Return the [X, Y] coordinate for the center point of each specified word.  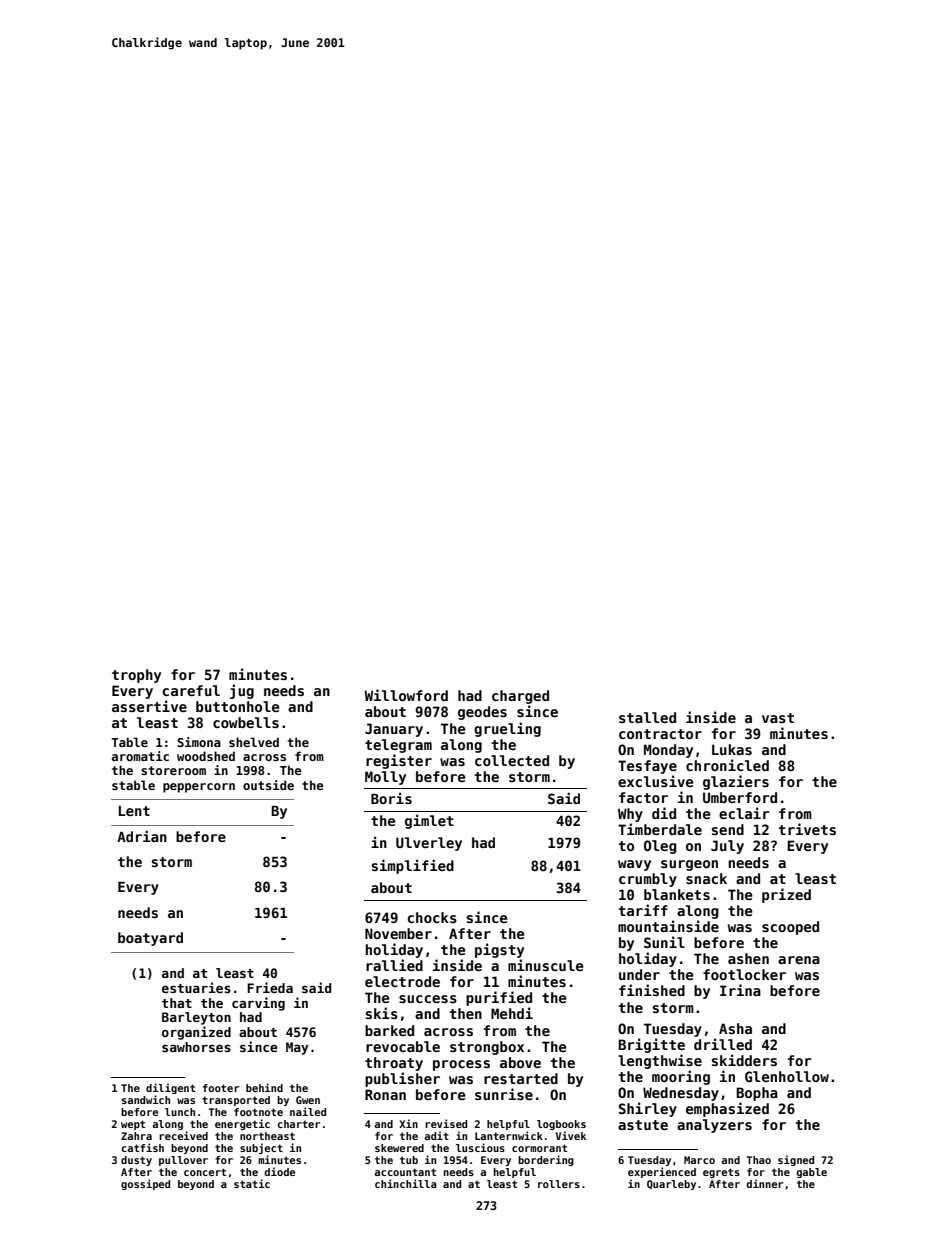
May [297, 1048]
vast [778, 718]
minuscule [546, 965]
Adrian [142, 836]
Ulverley [429, 844]
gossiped [146, 1184]
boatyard [150, 939]
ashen [748, 958]
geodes [482, 713]
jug [242, 691]
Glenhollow [787, 1076]
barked [389, 1030]
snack [706, 878]
